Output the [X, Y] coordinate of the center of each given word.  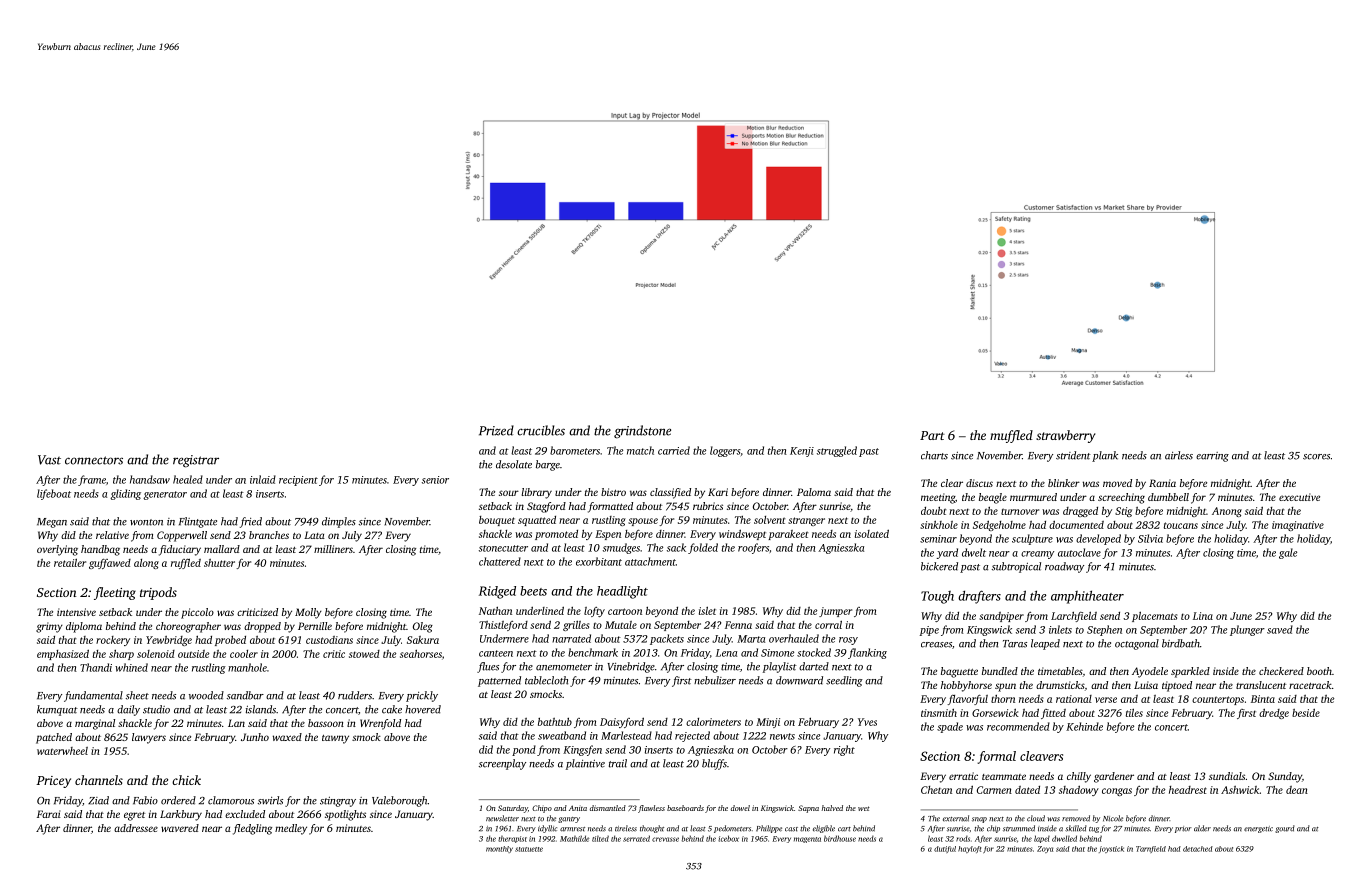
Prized [496, 430]
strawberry [1065, 436]
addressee [136, 828]
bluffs [714, 764]
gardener [1114, 777]
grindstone [642, 432]
